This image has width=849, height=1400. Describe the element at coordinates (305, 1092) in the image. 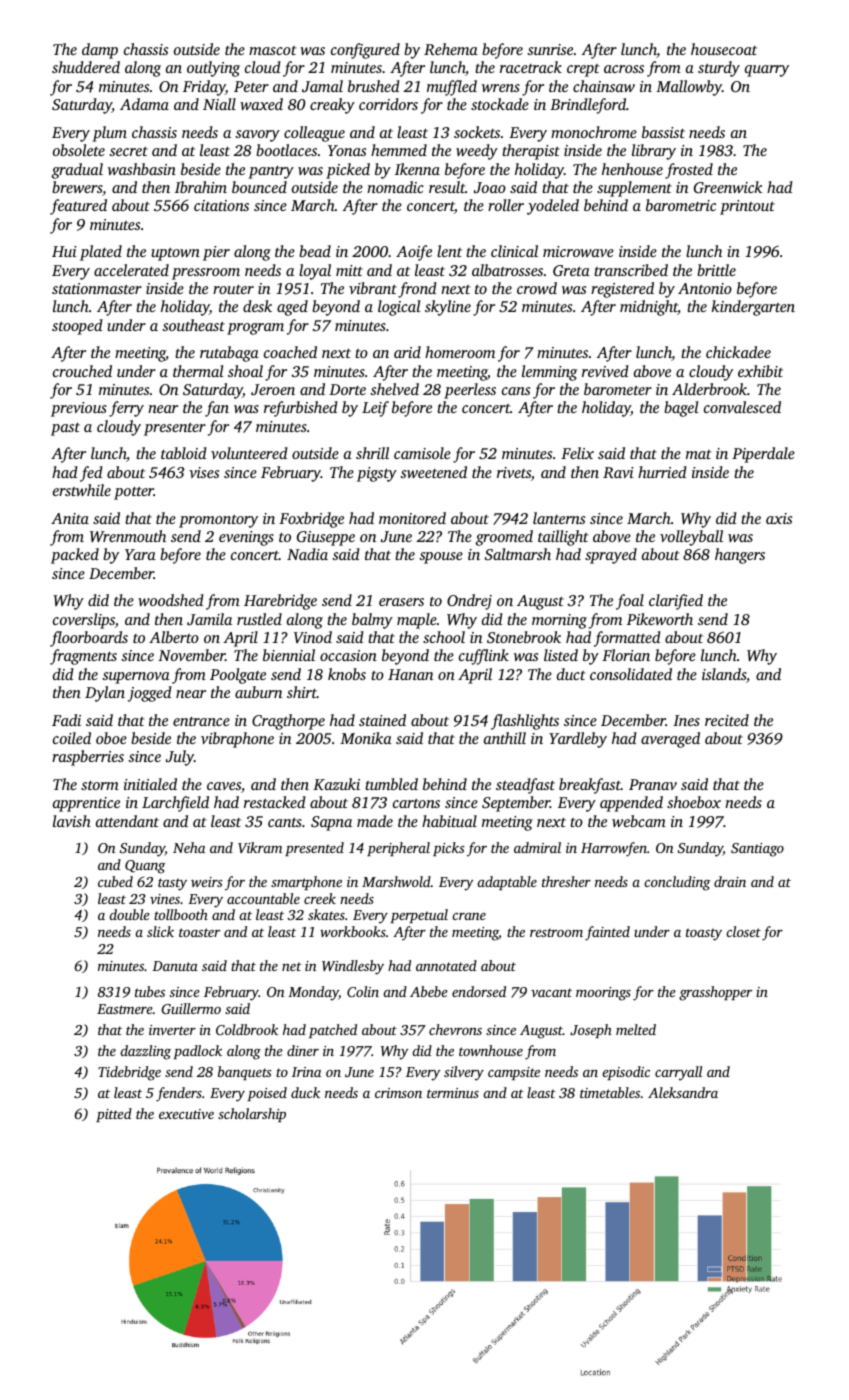

I see `duck` at that location.
